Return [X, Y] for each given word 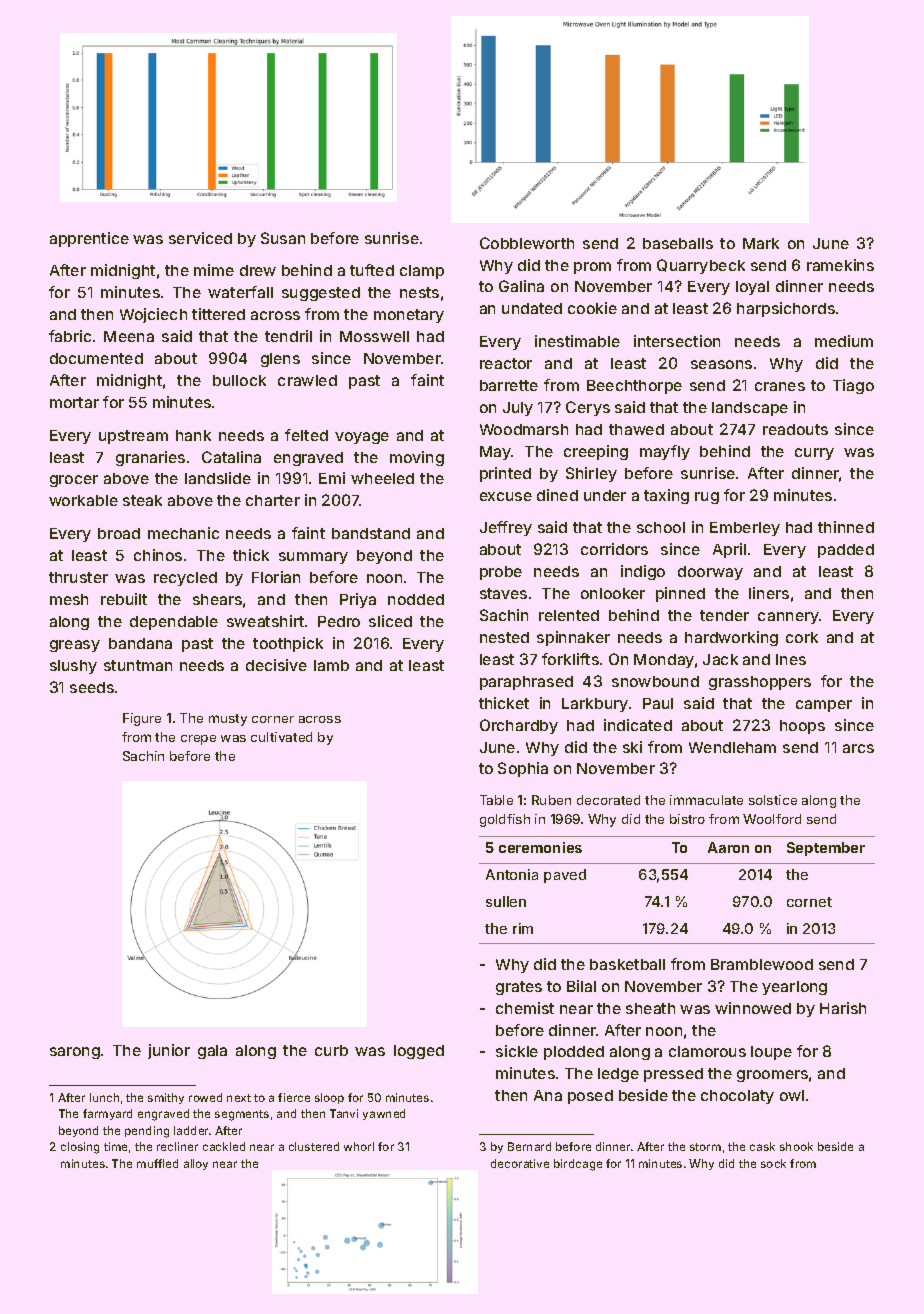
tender [724, 615]
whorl [359, 1146]
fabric [70, 336]
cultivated [281, 737]
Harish [843, 1008]
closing [80, 1148]
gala [212, 1052]
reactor [506, 363]
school [661, 527]
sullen [506, 901]
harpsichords [786, 309]
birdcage [578, 1165]
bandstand [371, 533]
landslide [218, 478]
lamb [331, 665]
